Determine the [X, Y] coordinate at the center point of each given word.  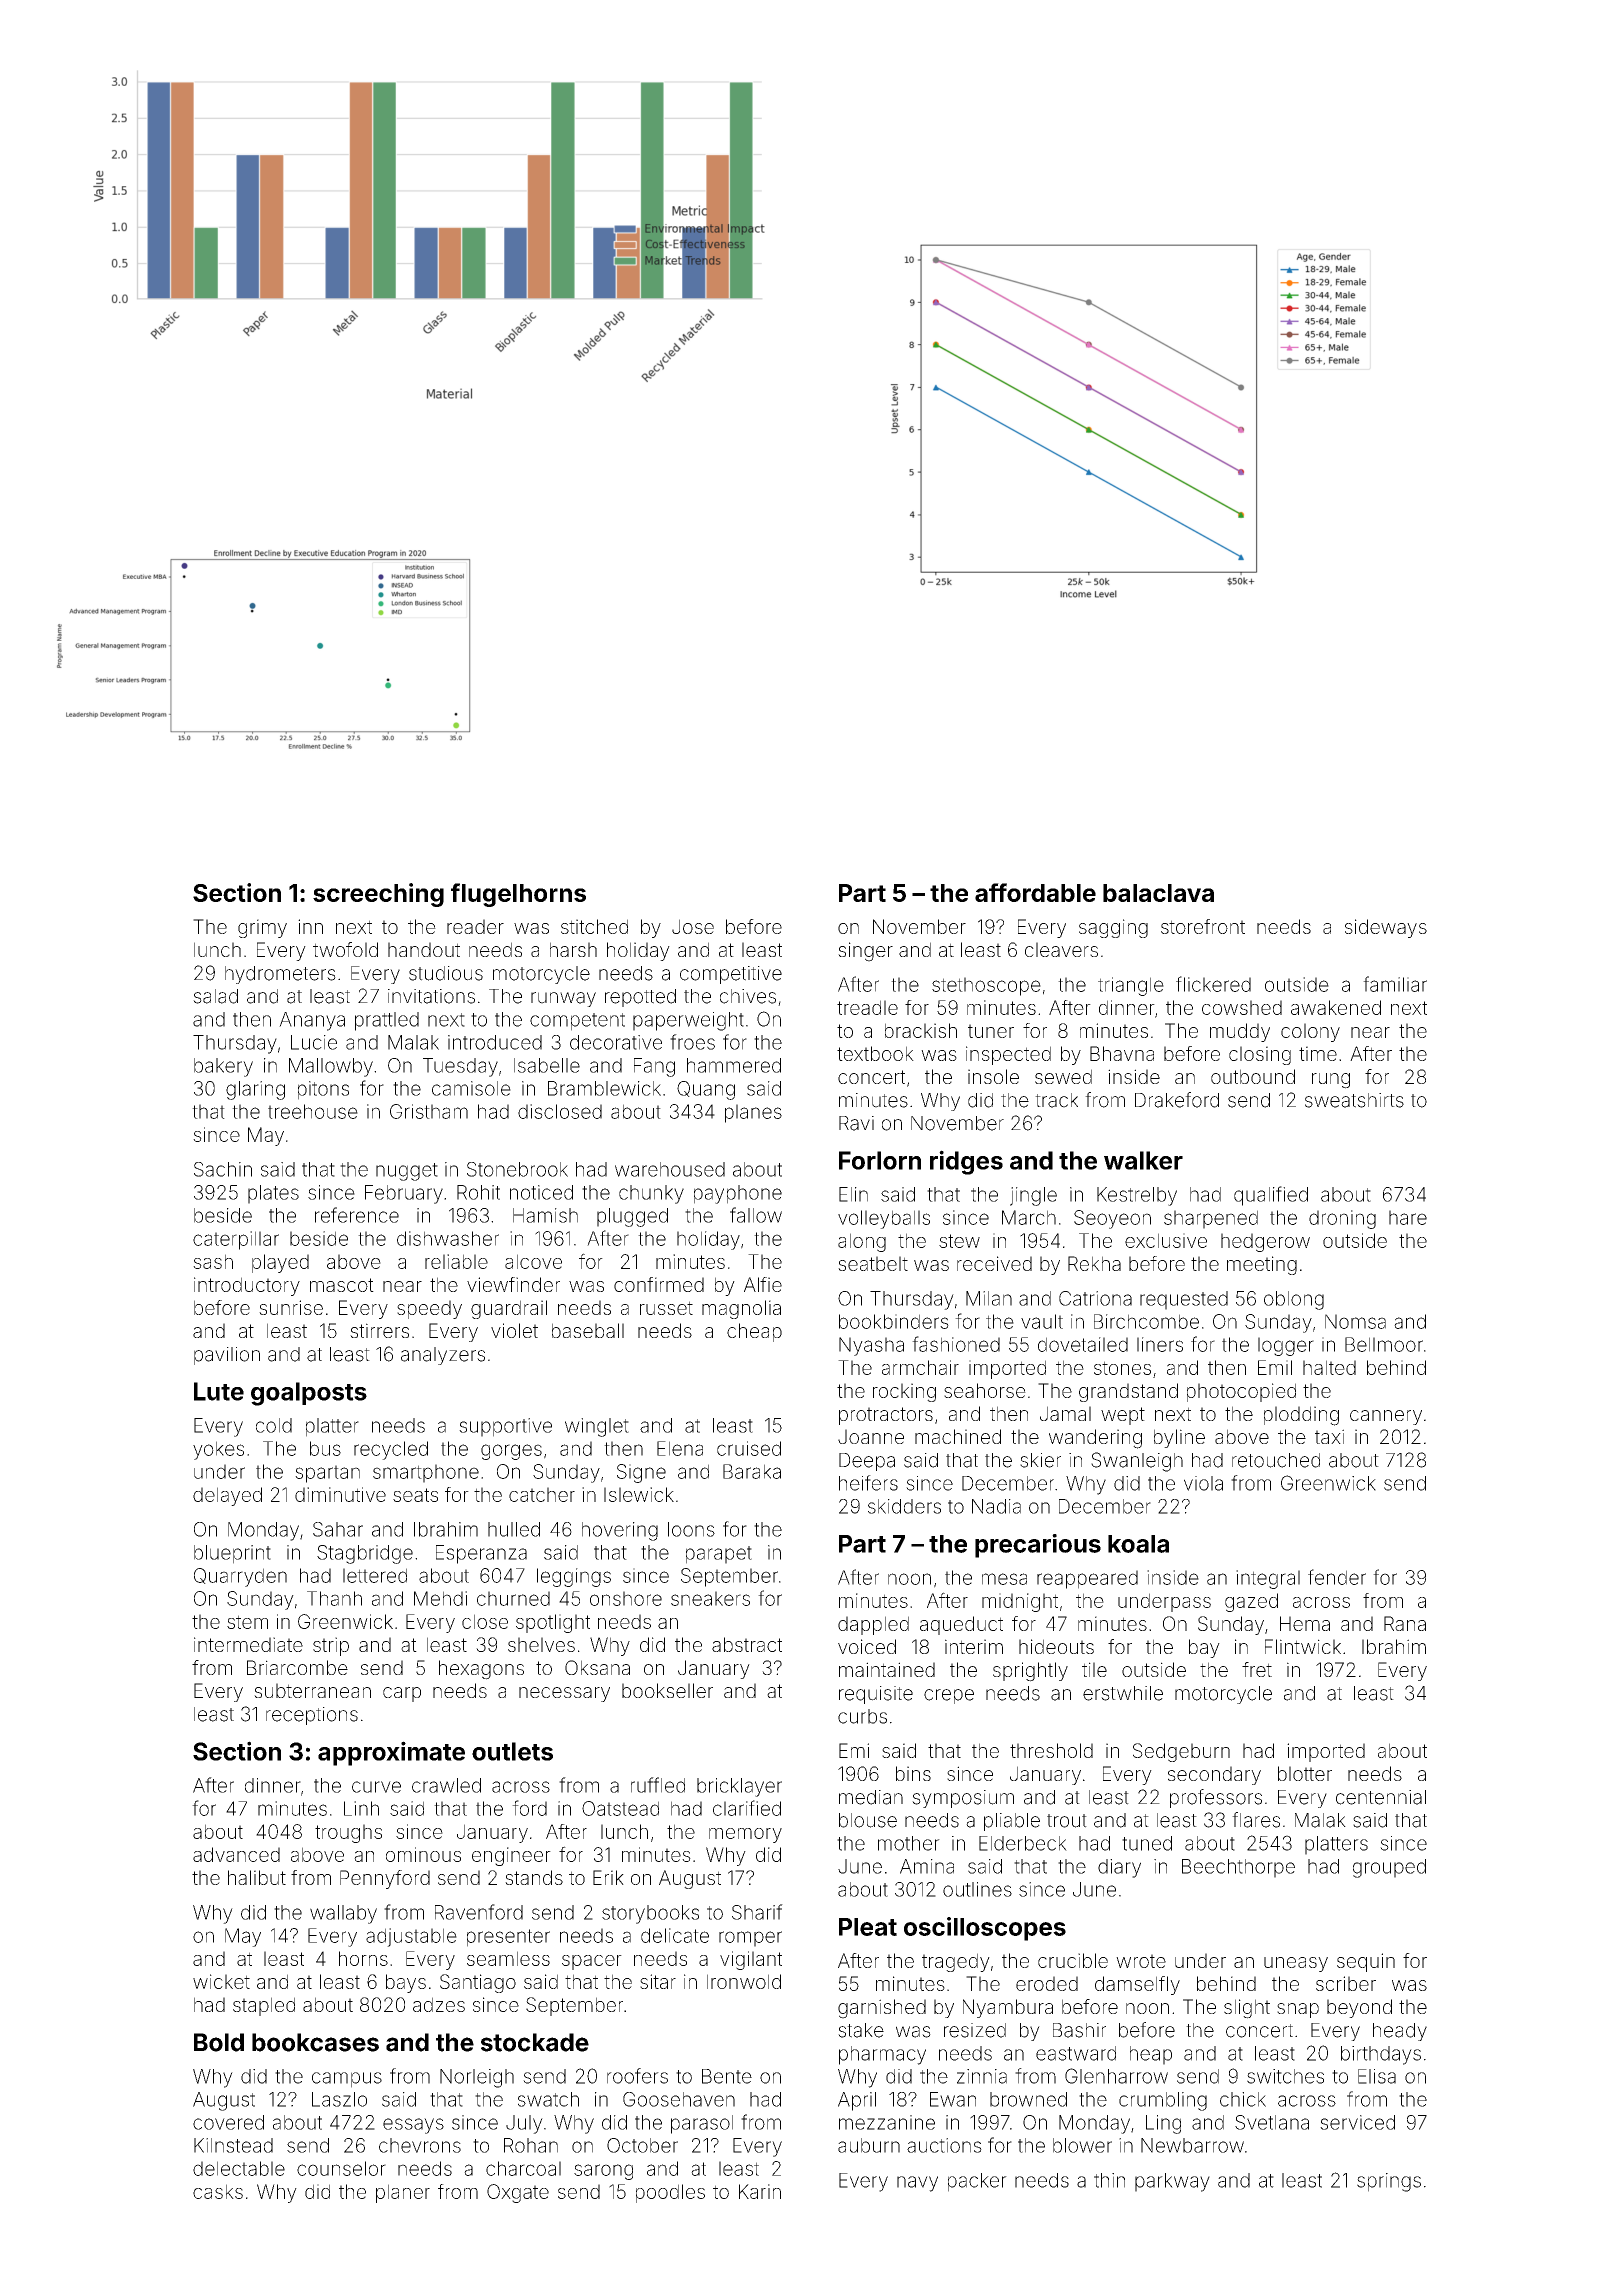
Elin [853, 1194]
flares [1256, 1820]
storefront [1203, 926]
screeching [378, 895]
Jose [693, 926]
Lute [219, 1391]
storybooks [650, 1914]
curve [376, 1787]
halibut [257, 1877]
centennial [1381, 1797]
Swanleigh [1137, 1462]
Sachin [223, 1169]
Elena [680, 1448]
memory [745, 1835]
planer [403, 2193]
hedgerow [1265, 1242]
